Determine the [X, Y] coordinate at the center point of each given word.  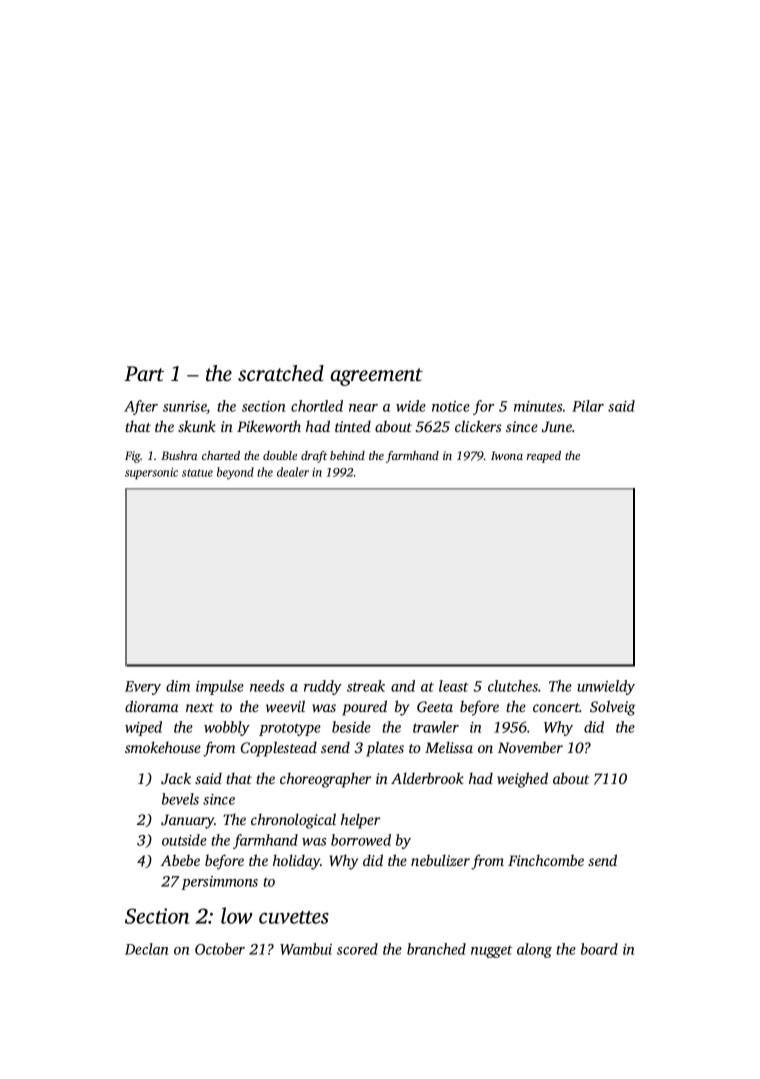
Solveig [612, 708]
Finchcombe [546, 860]
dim [178, 686]
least [453, 686]
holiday [296, 862]
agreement [376, 377]
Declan [146, 949]
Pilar [588, 406]
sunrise [185, 407]
